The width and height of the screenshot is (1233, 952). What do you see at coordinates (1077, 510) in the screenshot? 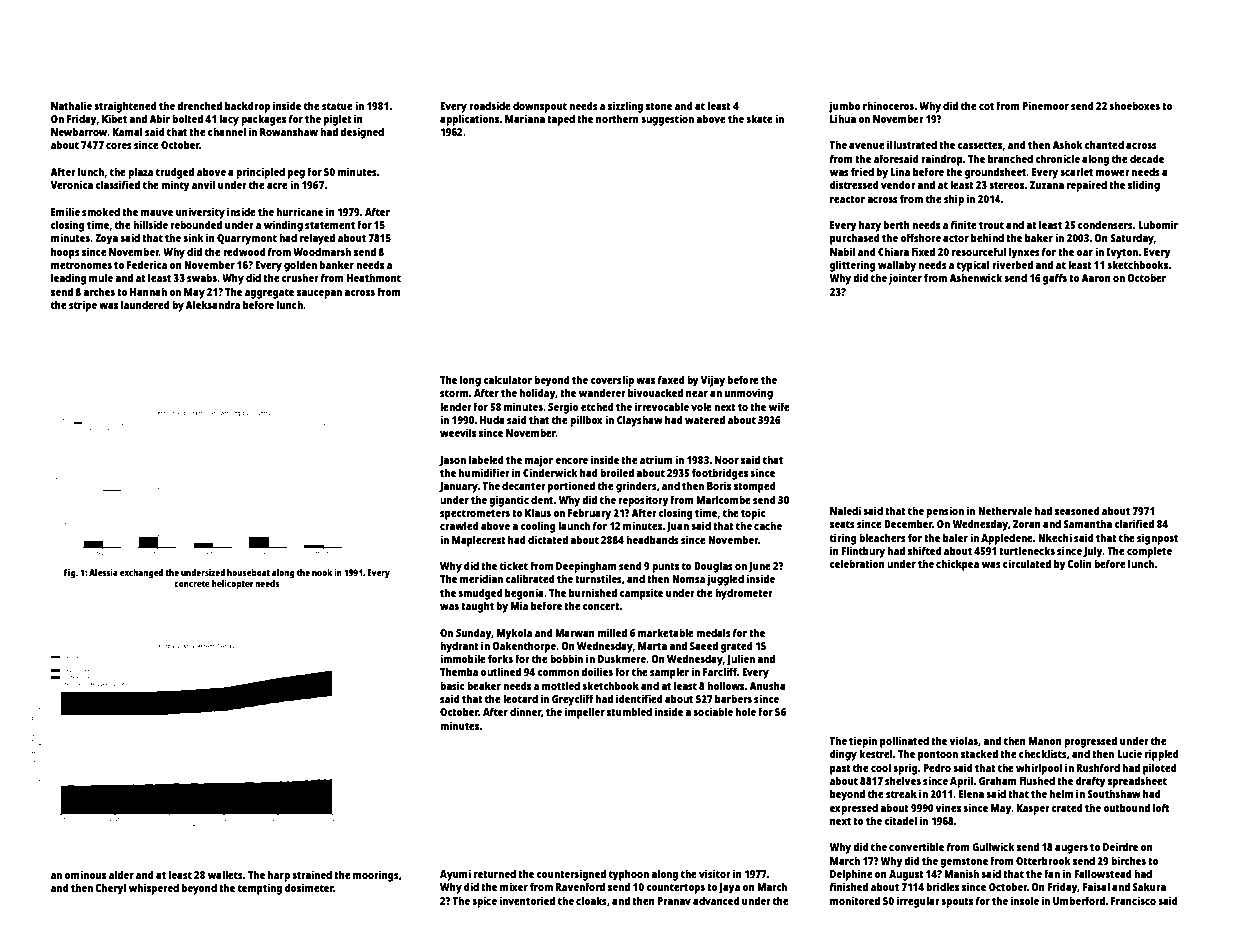
I see `seasoned` at bounding box center [1077, 510].
